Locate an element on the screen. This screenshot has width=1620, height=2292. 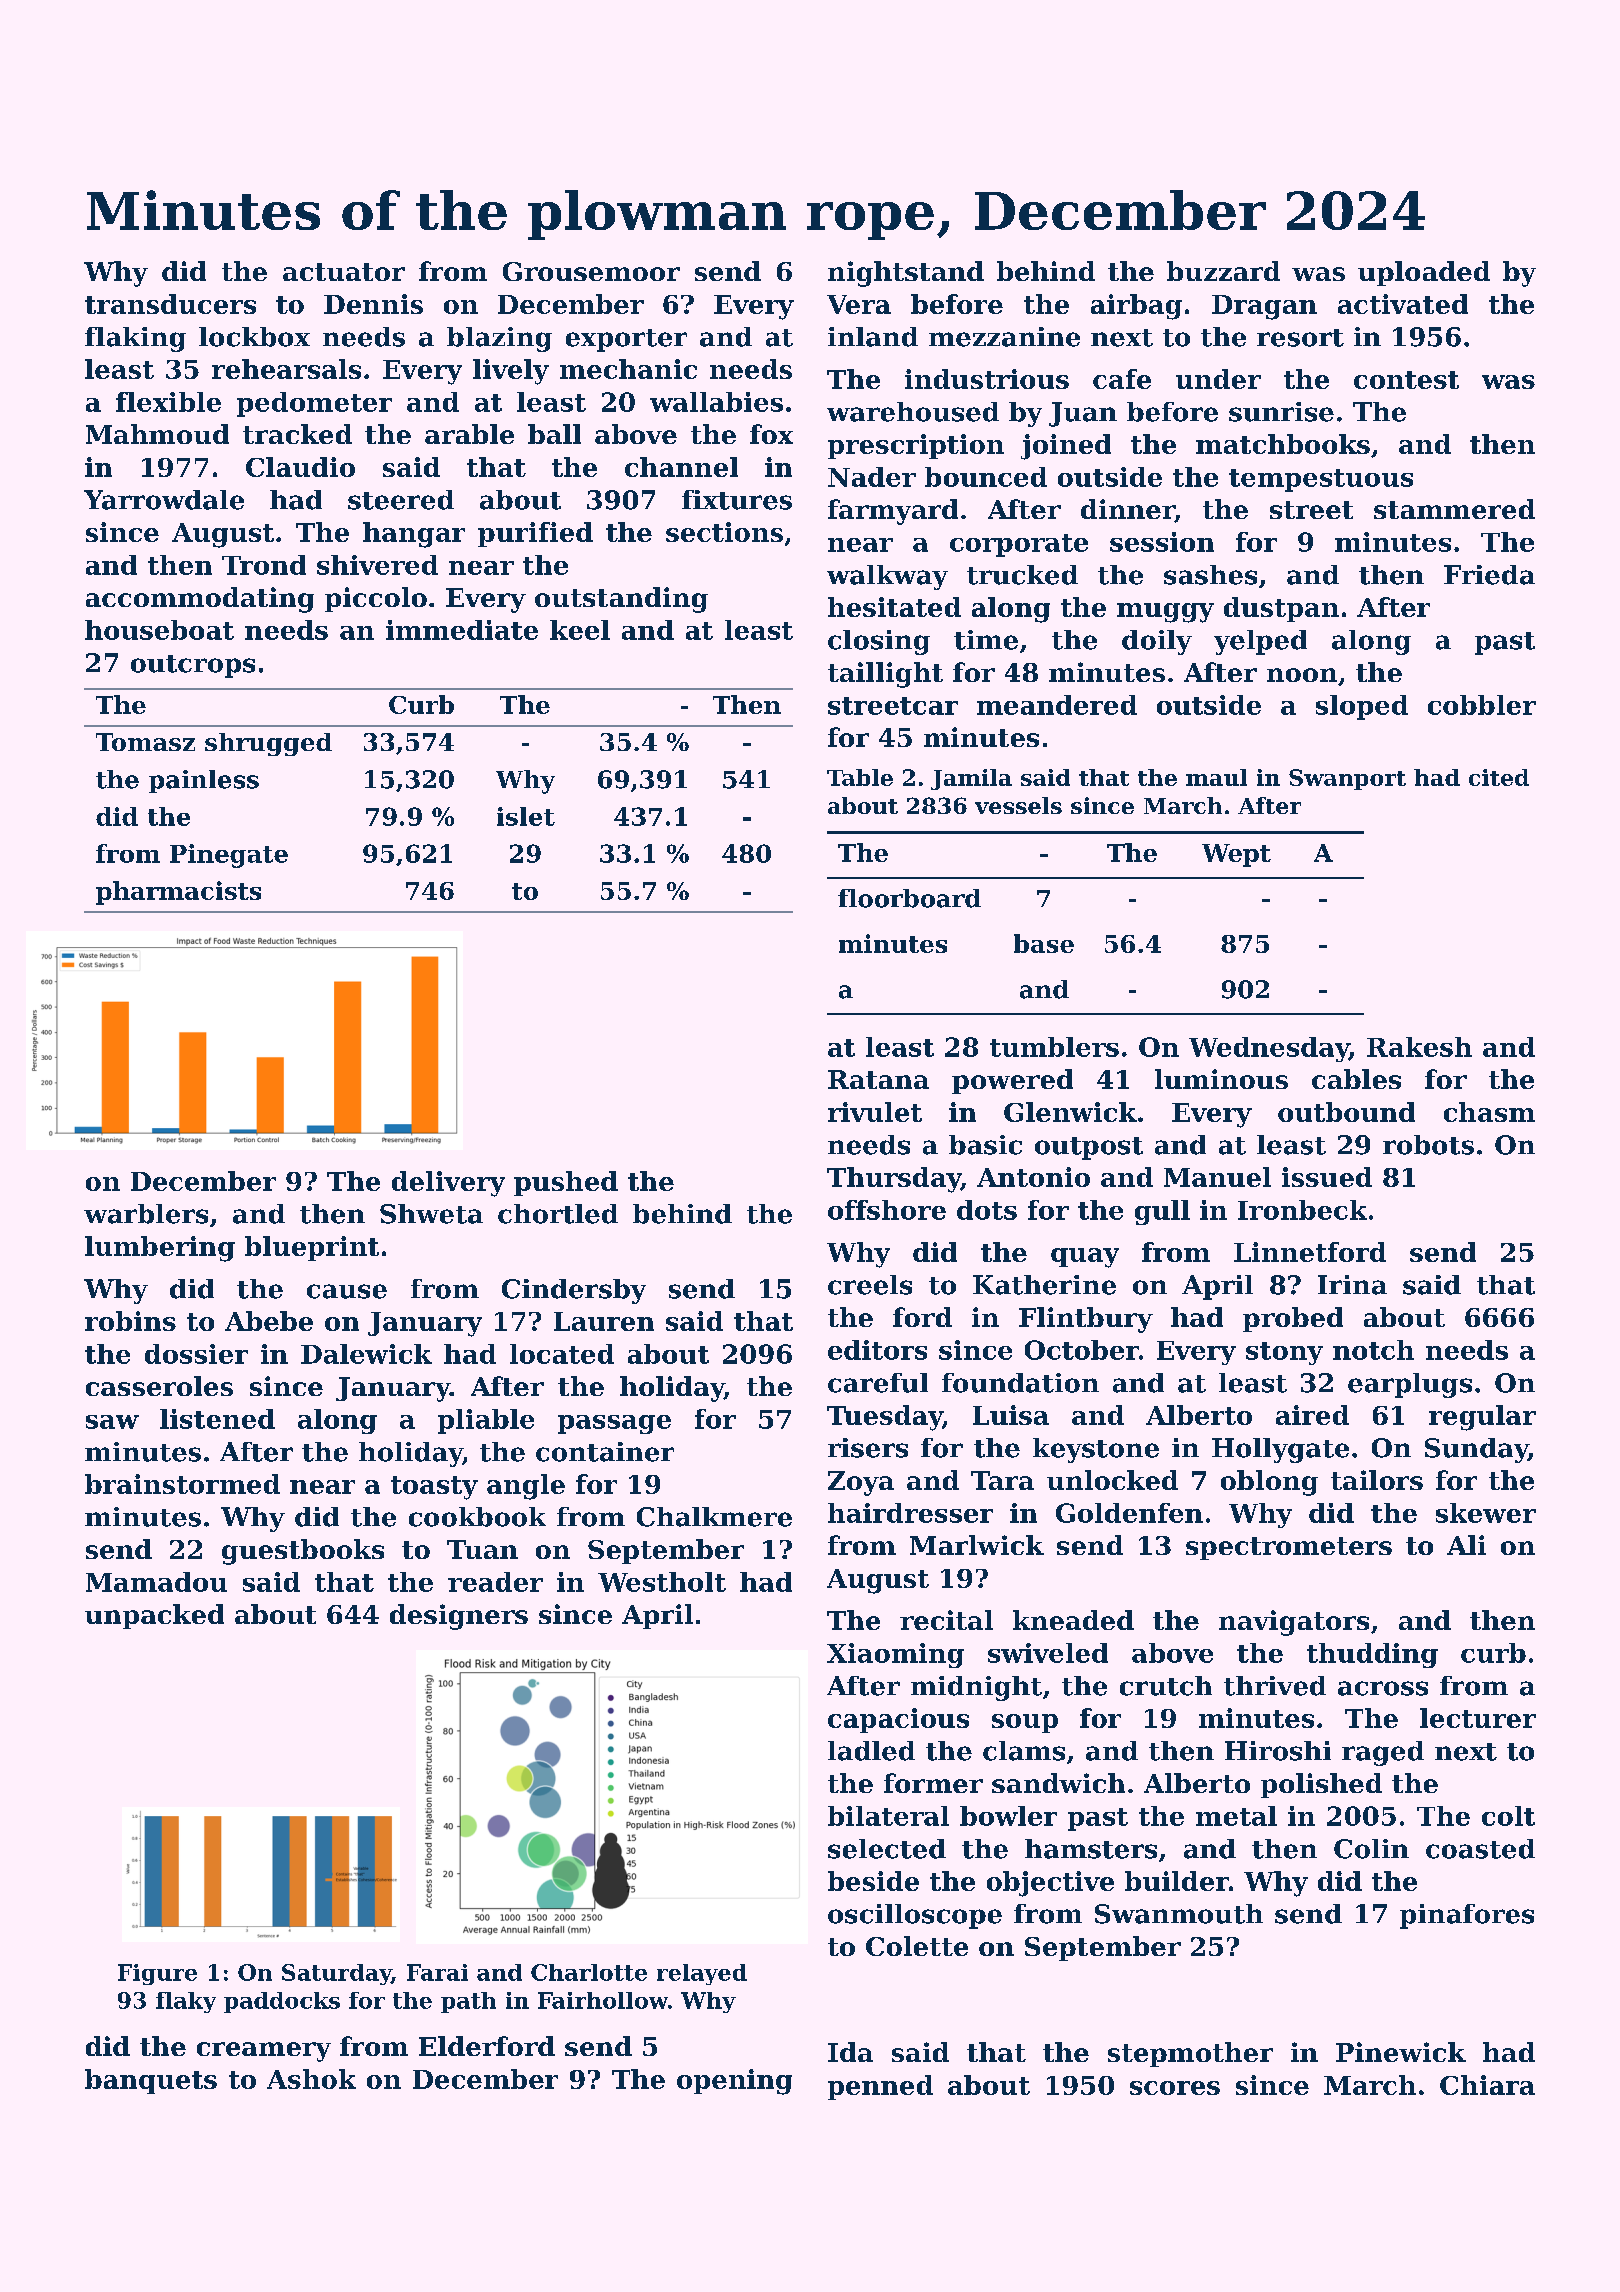
pushed is located at coordinates (566, 1183).
